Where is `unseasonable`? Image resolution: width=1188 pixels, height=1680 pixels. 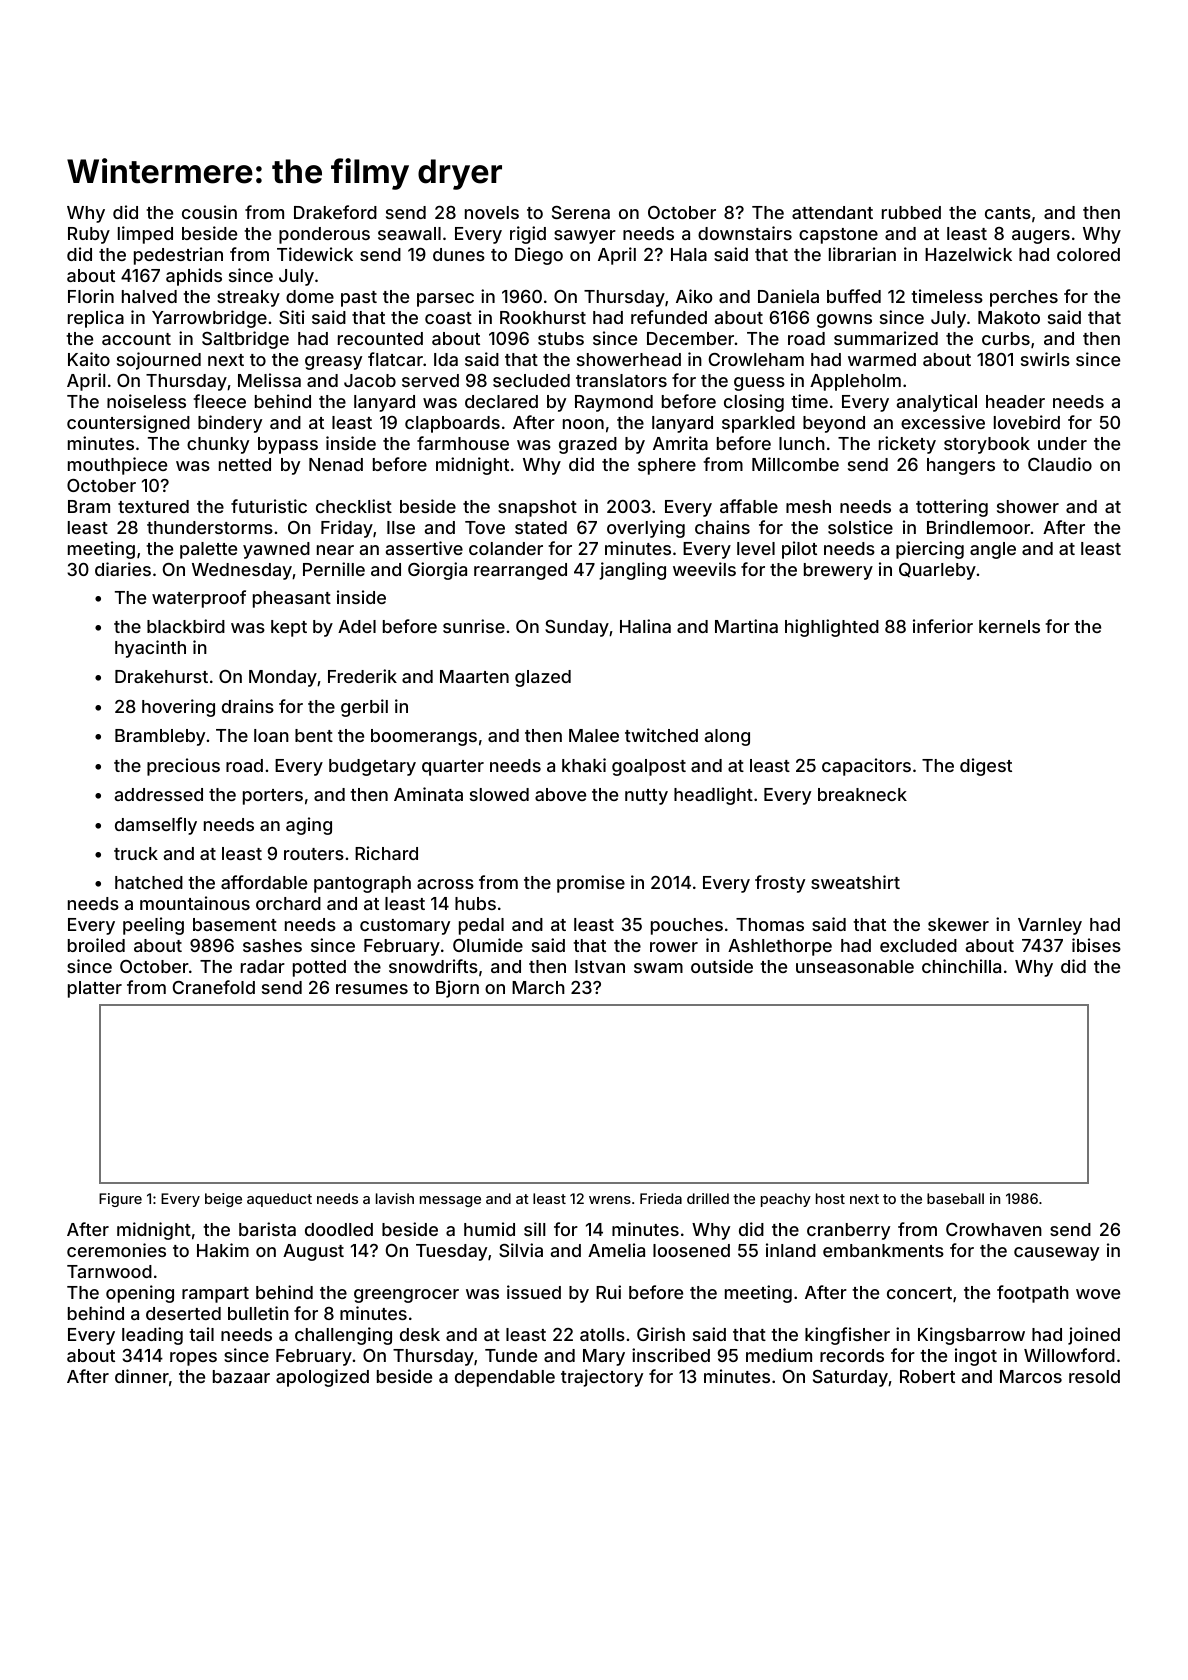 unseasonable is located at coordinates (855, 966).
